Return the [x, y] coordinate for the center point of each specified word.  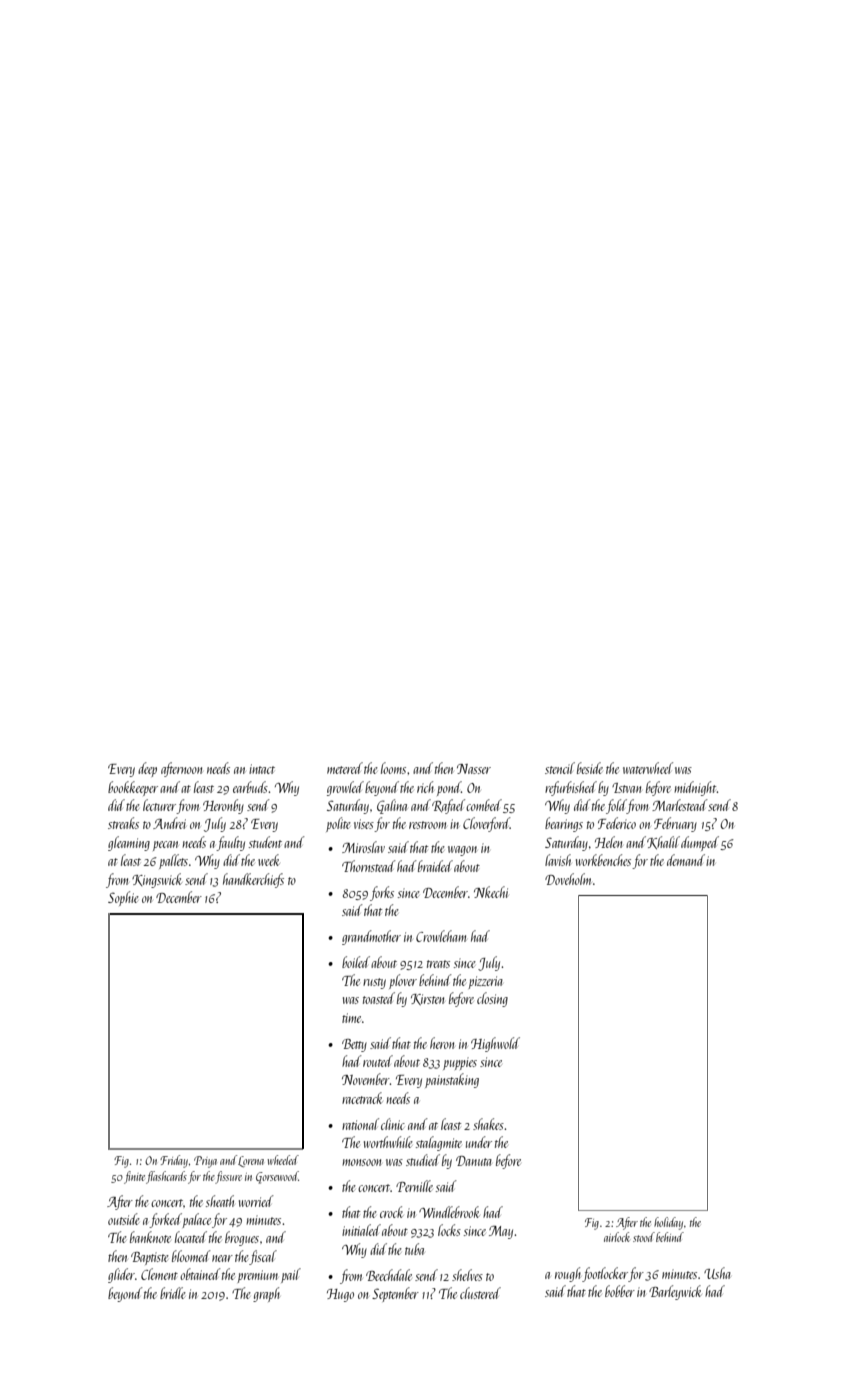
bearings [564, 824]
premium [257, 1276]
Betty [354, 1045]
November [366, 1079]
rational [360, 1124]
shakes [488, 1124]
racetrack [362, 1098]
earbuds [250, 787]
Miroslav [363, 847]
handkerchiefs [253, 880]
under [479, 1142]
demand [686, 860]
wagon [462, 851]
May [501, 1232]
